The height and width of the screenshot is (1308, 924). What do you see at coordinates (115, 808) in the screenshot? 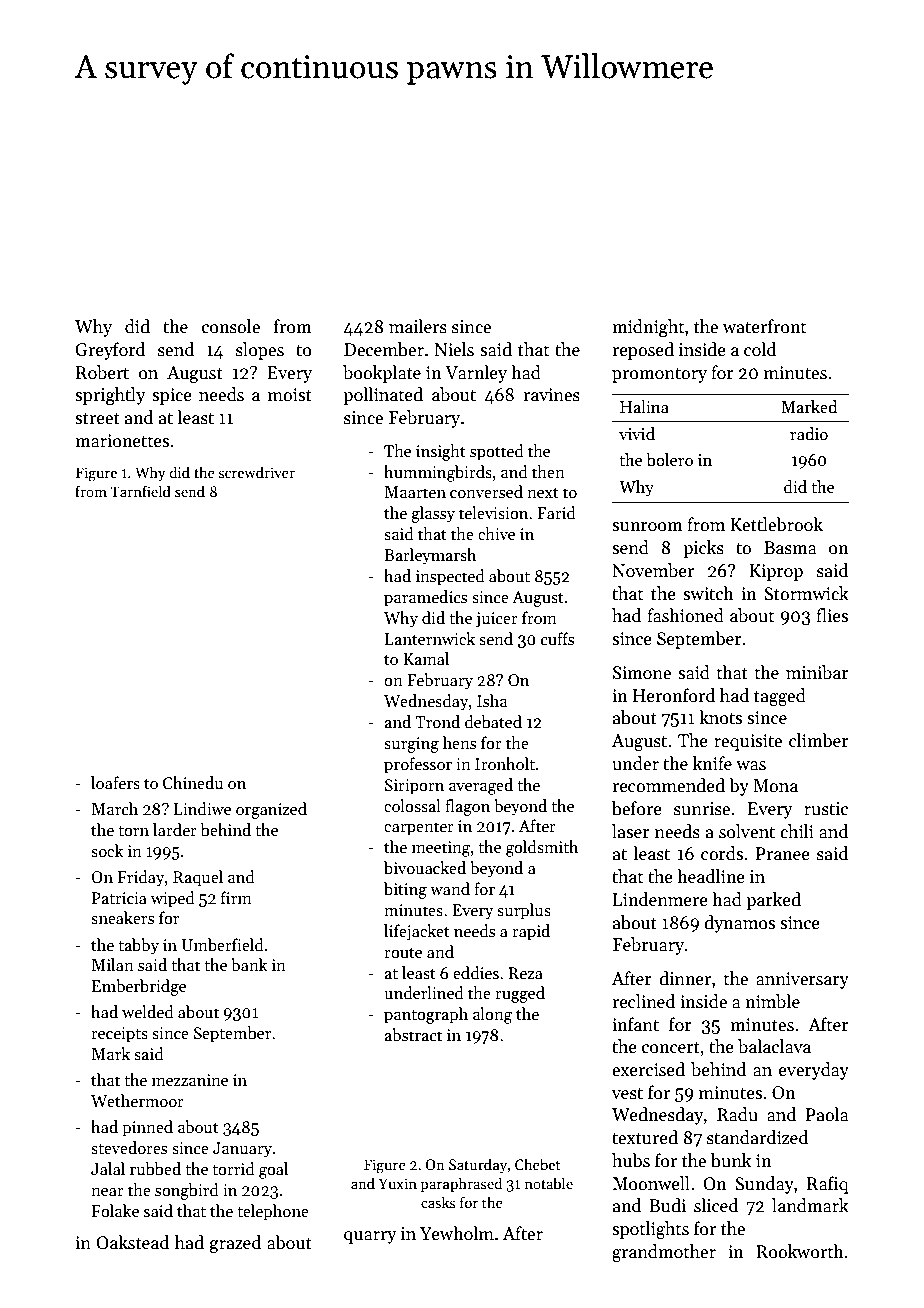
I see `March` at bounding box center [115, 808].
